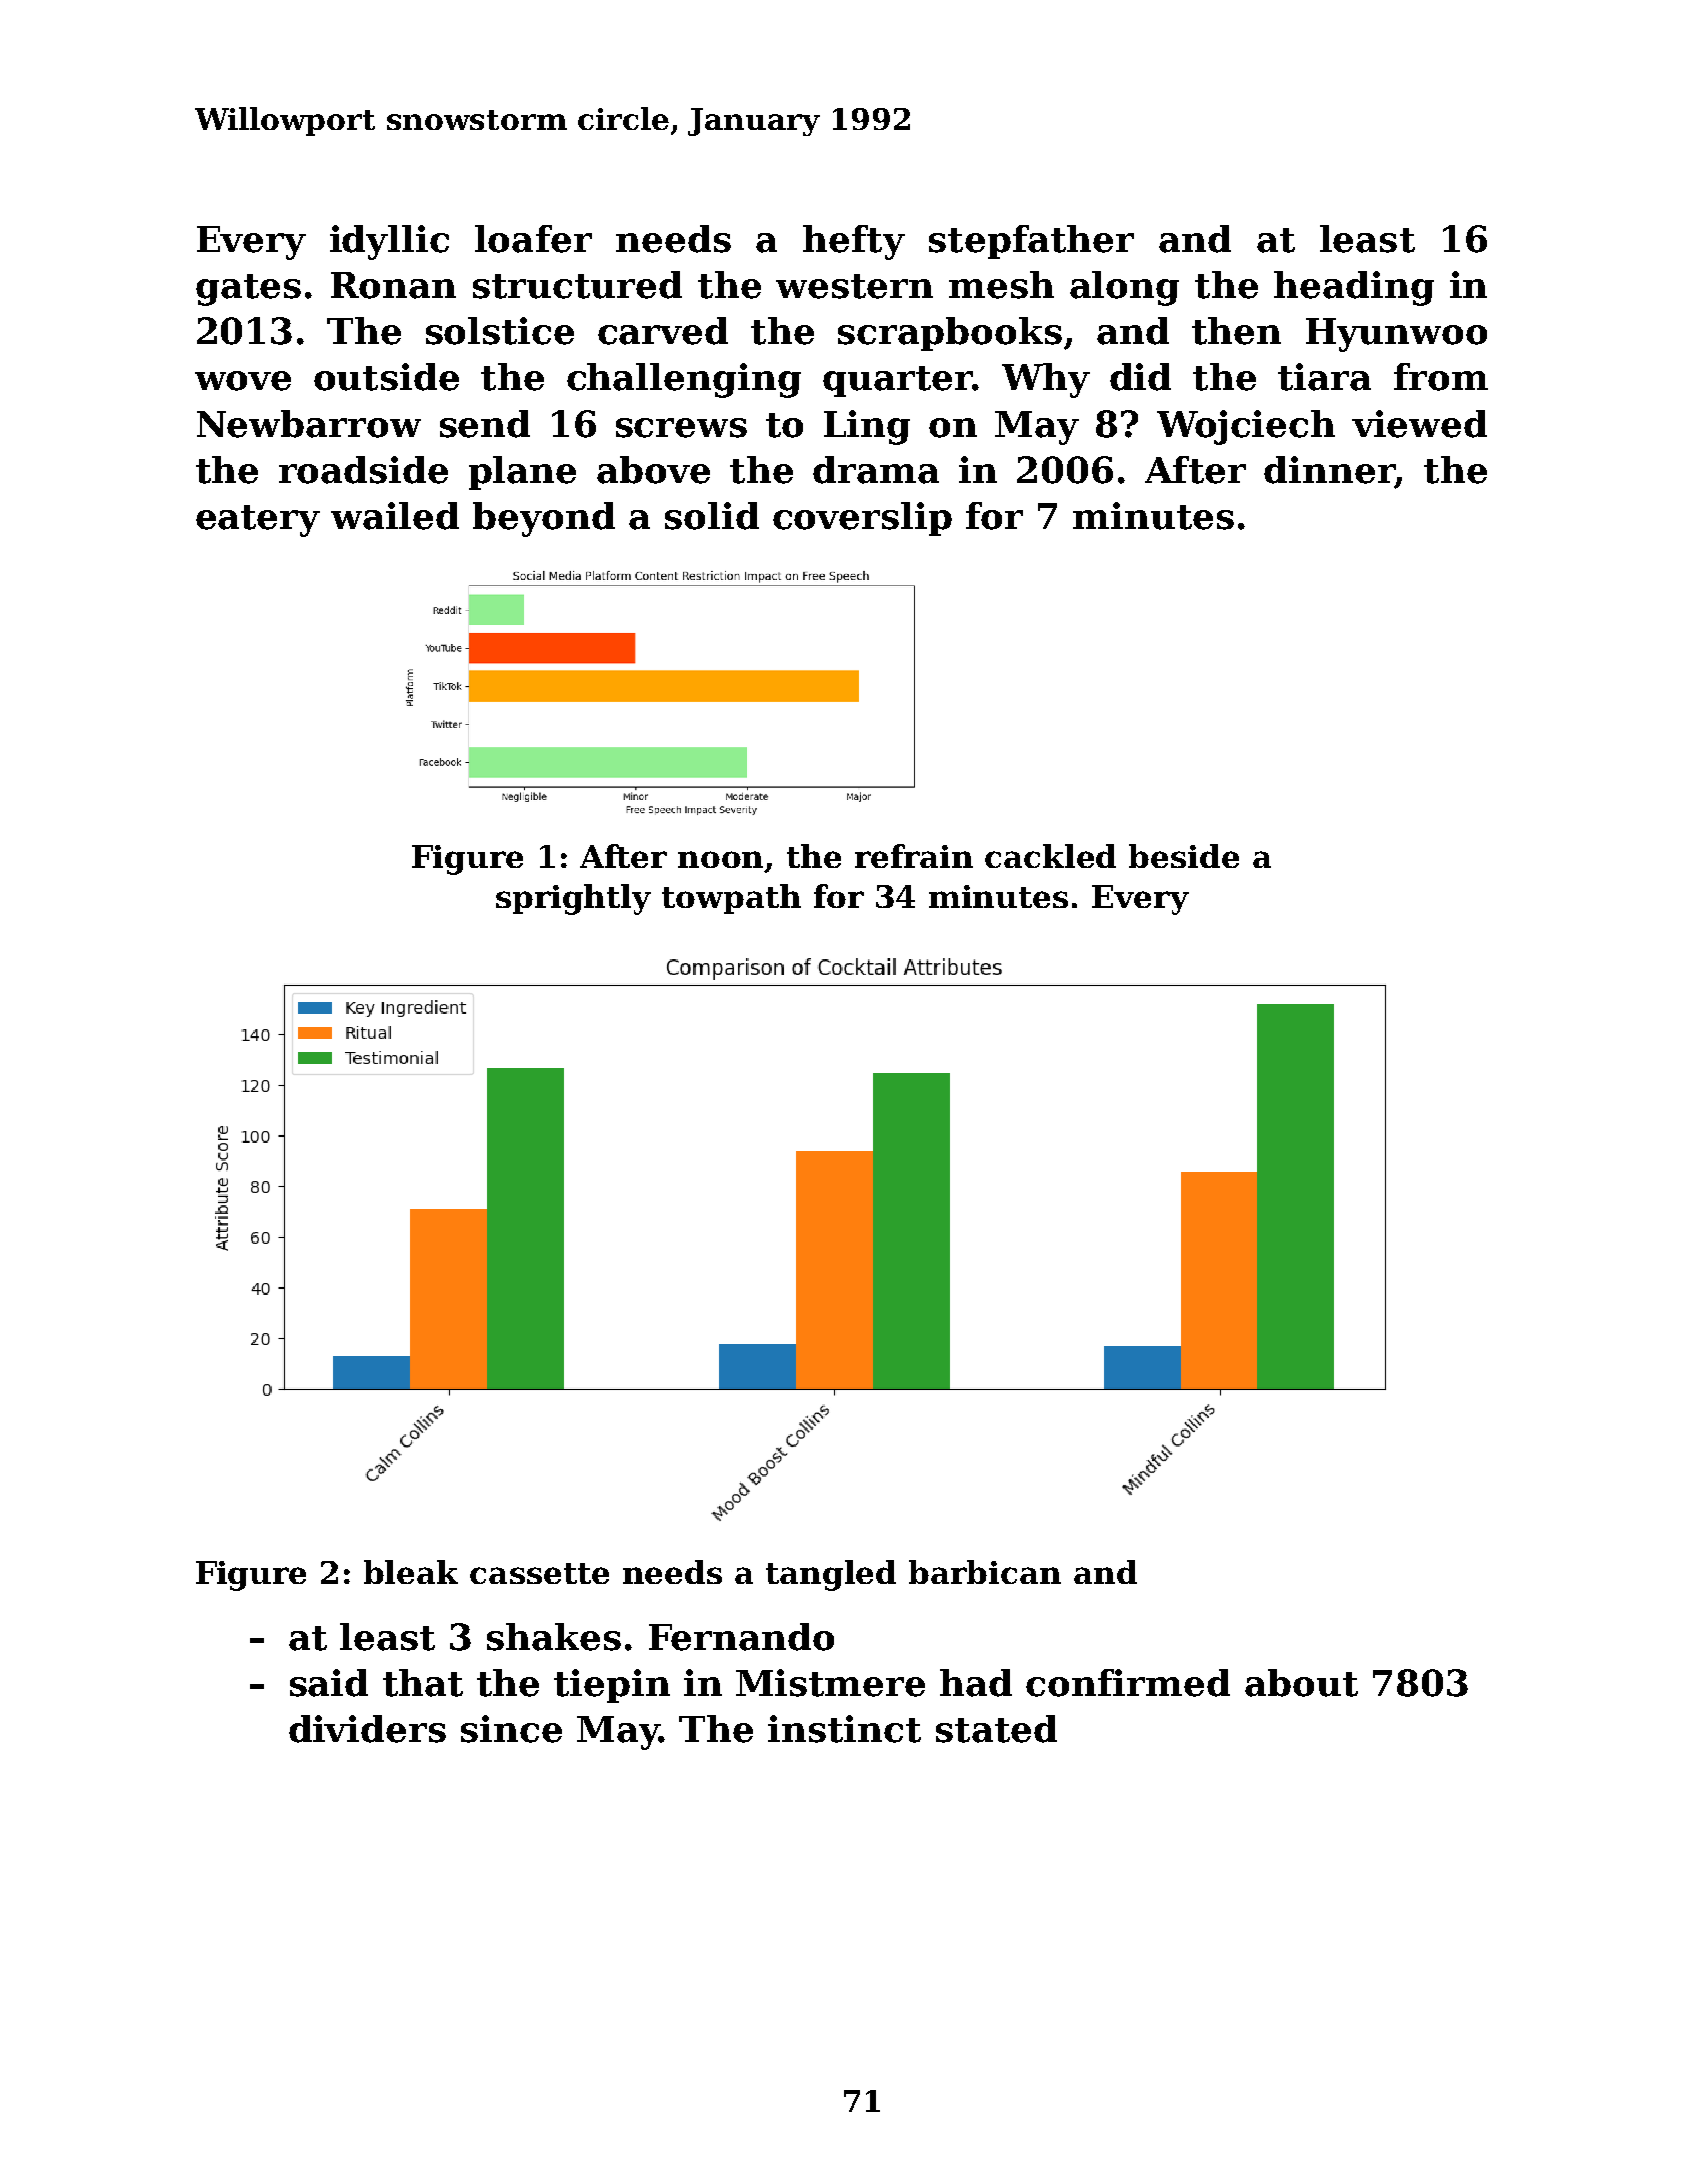 The height and width of the image is (2178, 1683). I want to click on tangled, so click(831, 1575).
